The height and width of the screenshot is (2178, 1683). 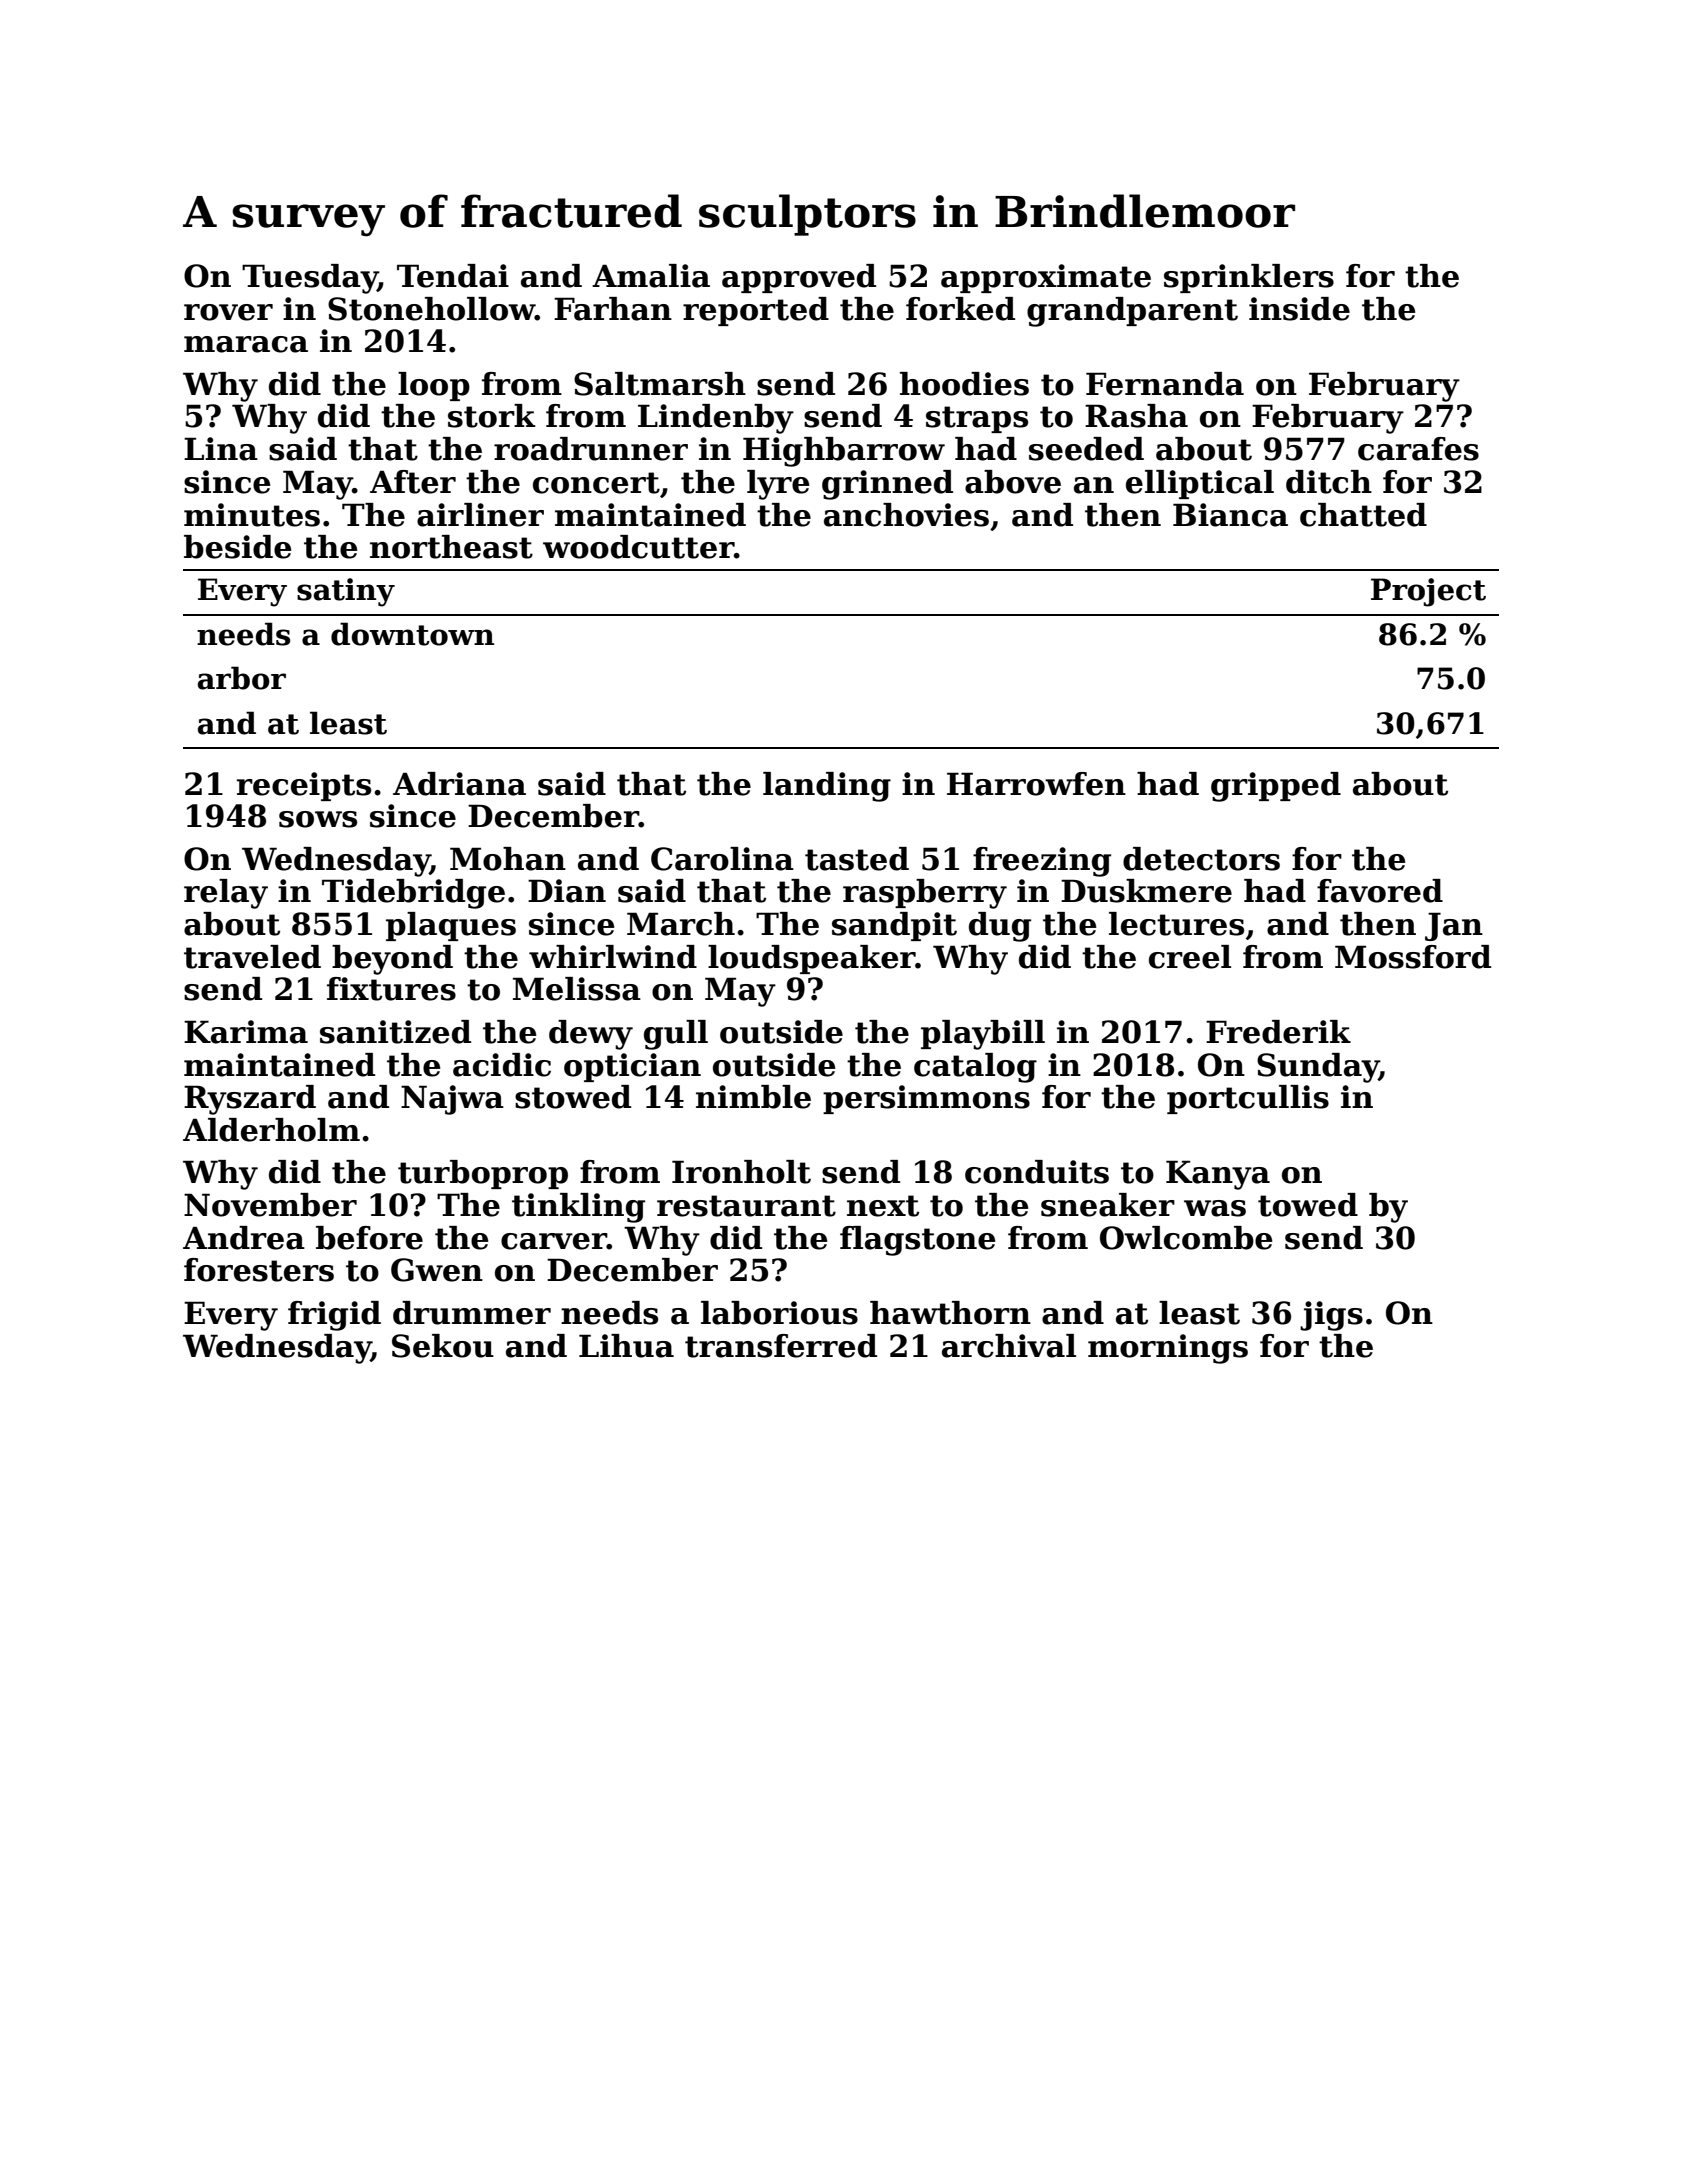 What do you see at coordinates (453, 276) in the screenshot?
I see `Tendai` at bounding box center [453, 276].
